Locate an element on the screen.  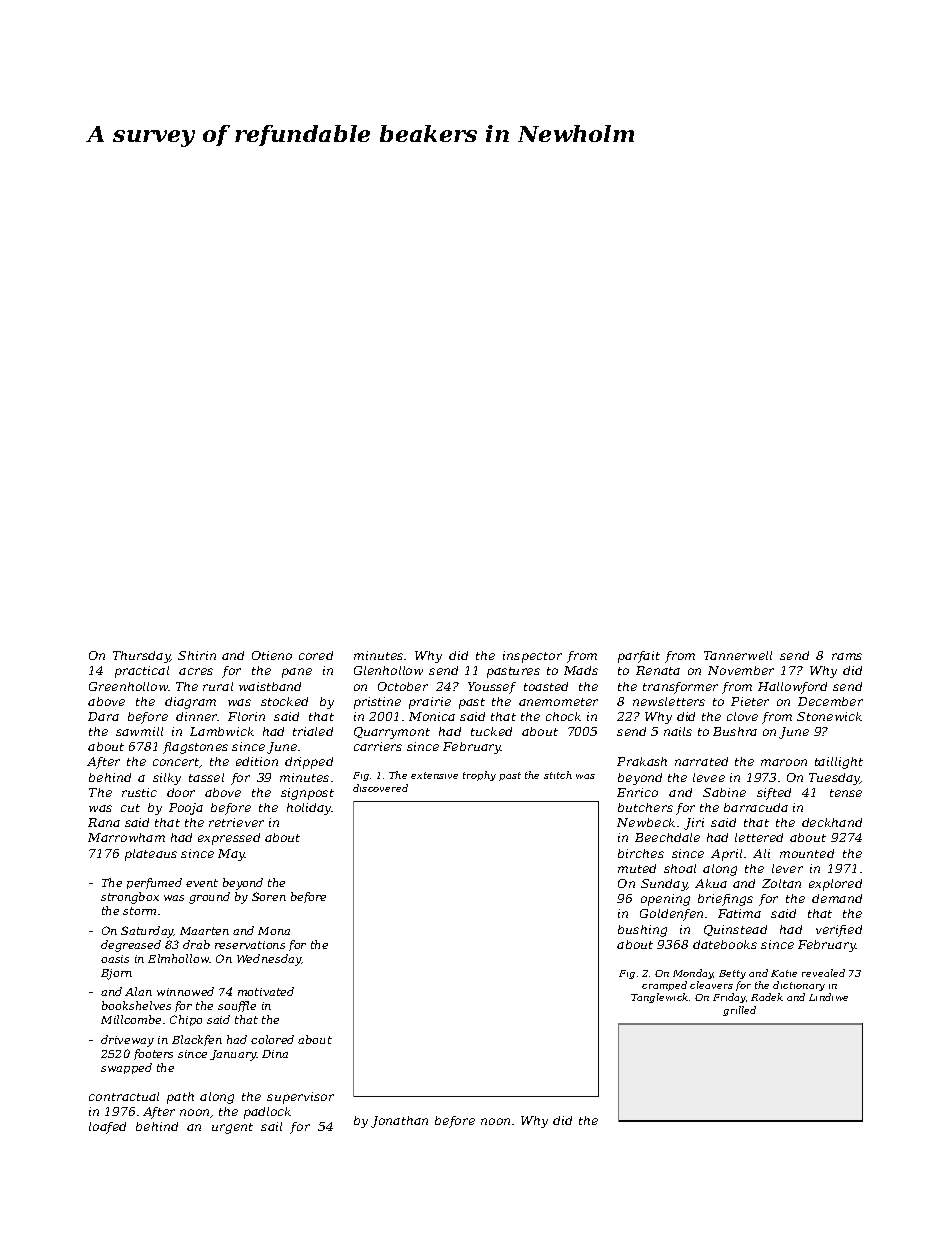
rams is located at coordinates (847, 656).
